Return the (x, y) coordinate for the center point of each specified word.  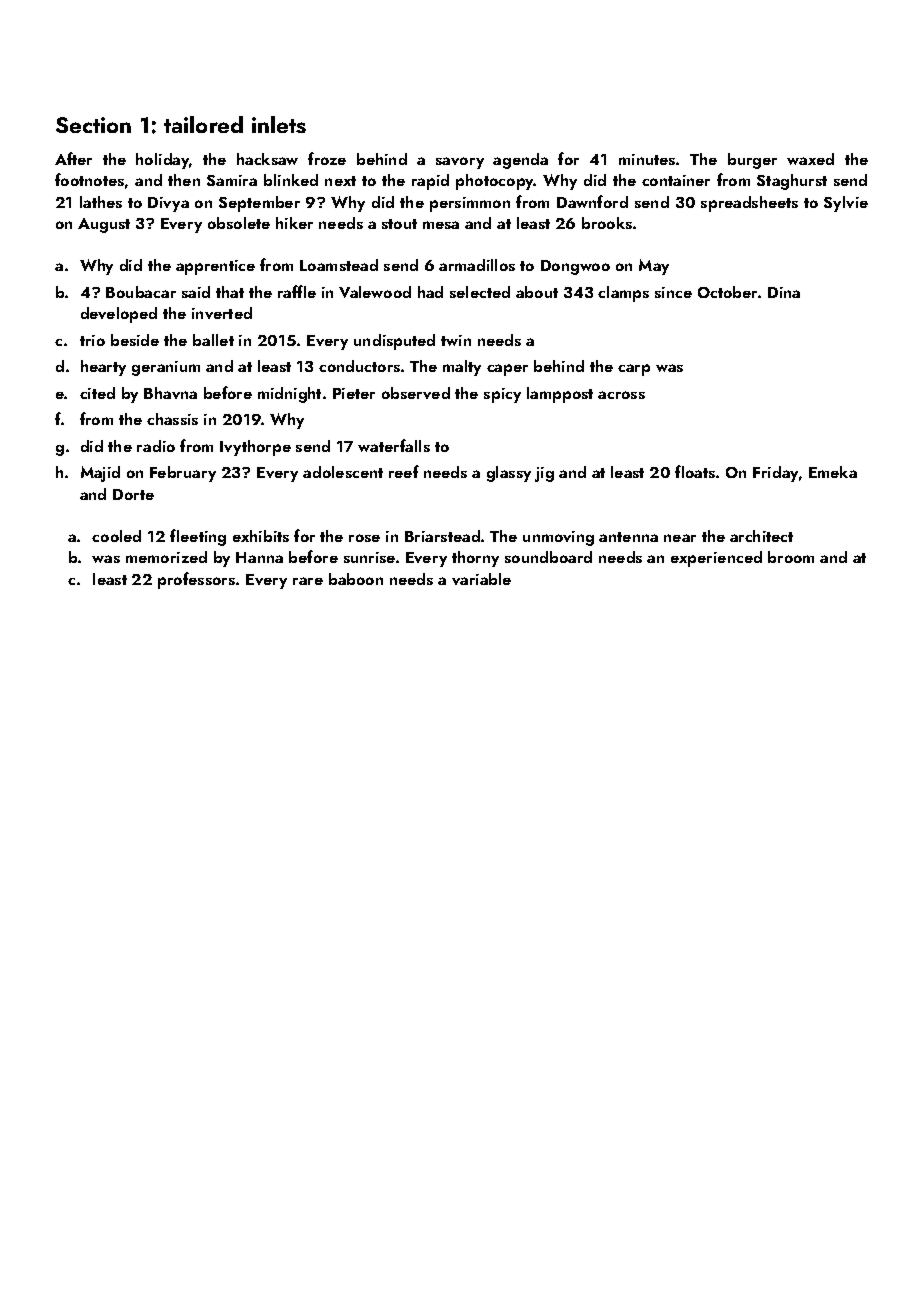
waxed (810, 159)
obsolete (239, 223)
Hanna (259, 557)
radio (156, 446)
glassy (509, 474)
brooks (607, 223)
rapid (430, 182)
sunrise (369, 557)
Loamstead (339, 265)
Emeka (833, 472)
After (73, 158)
